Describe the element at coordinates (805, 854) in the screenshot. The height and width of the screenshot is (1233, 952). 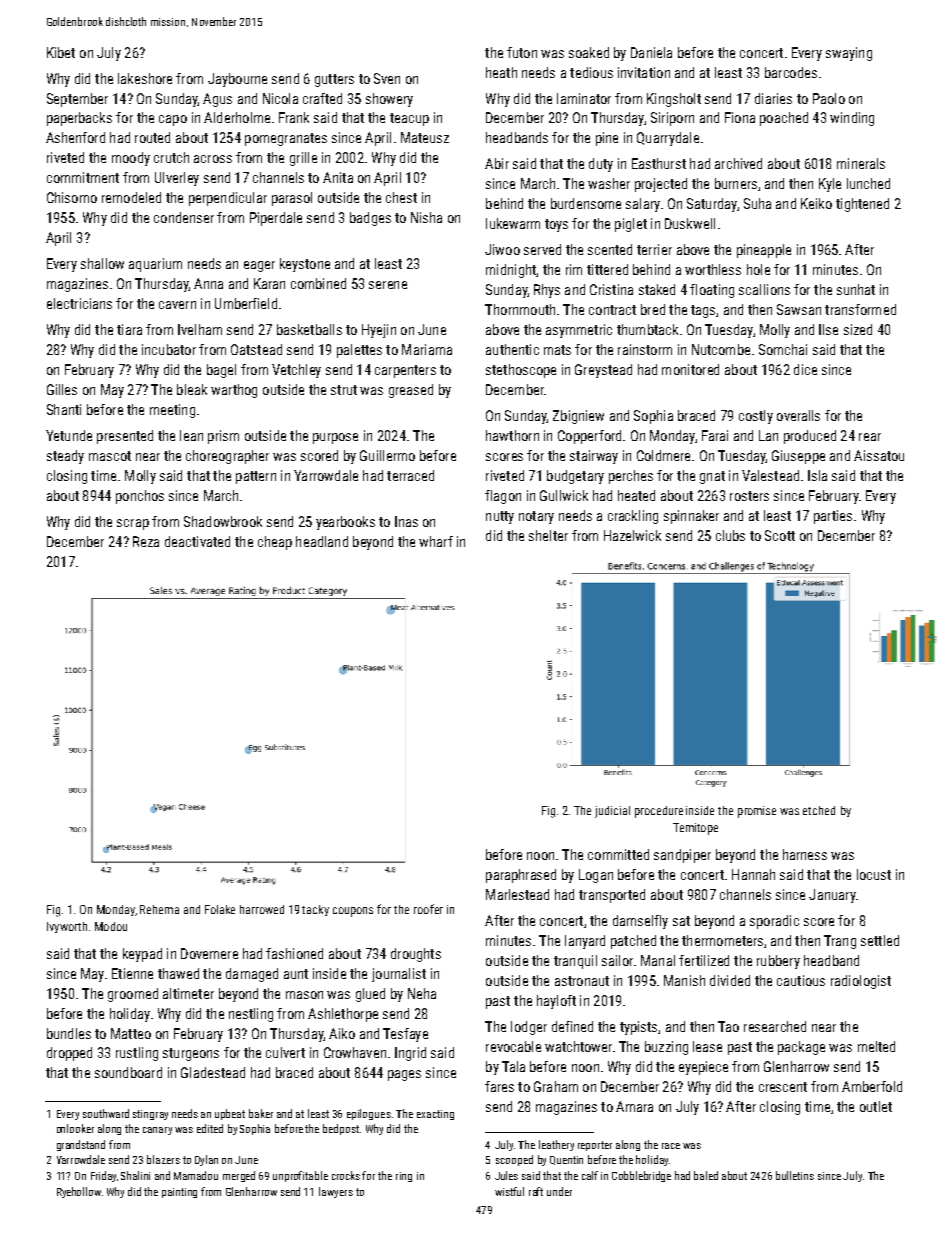
I see `harness` at that location.
